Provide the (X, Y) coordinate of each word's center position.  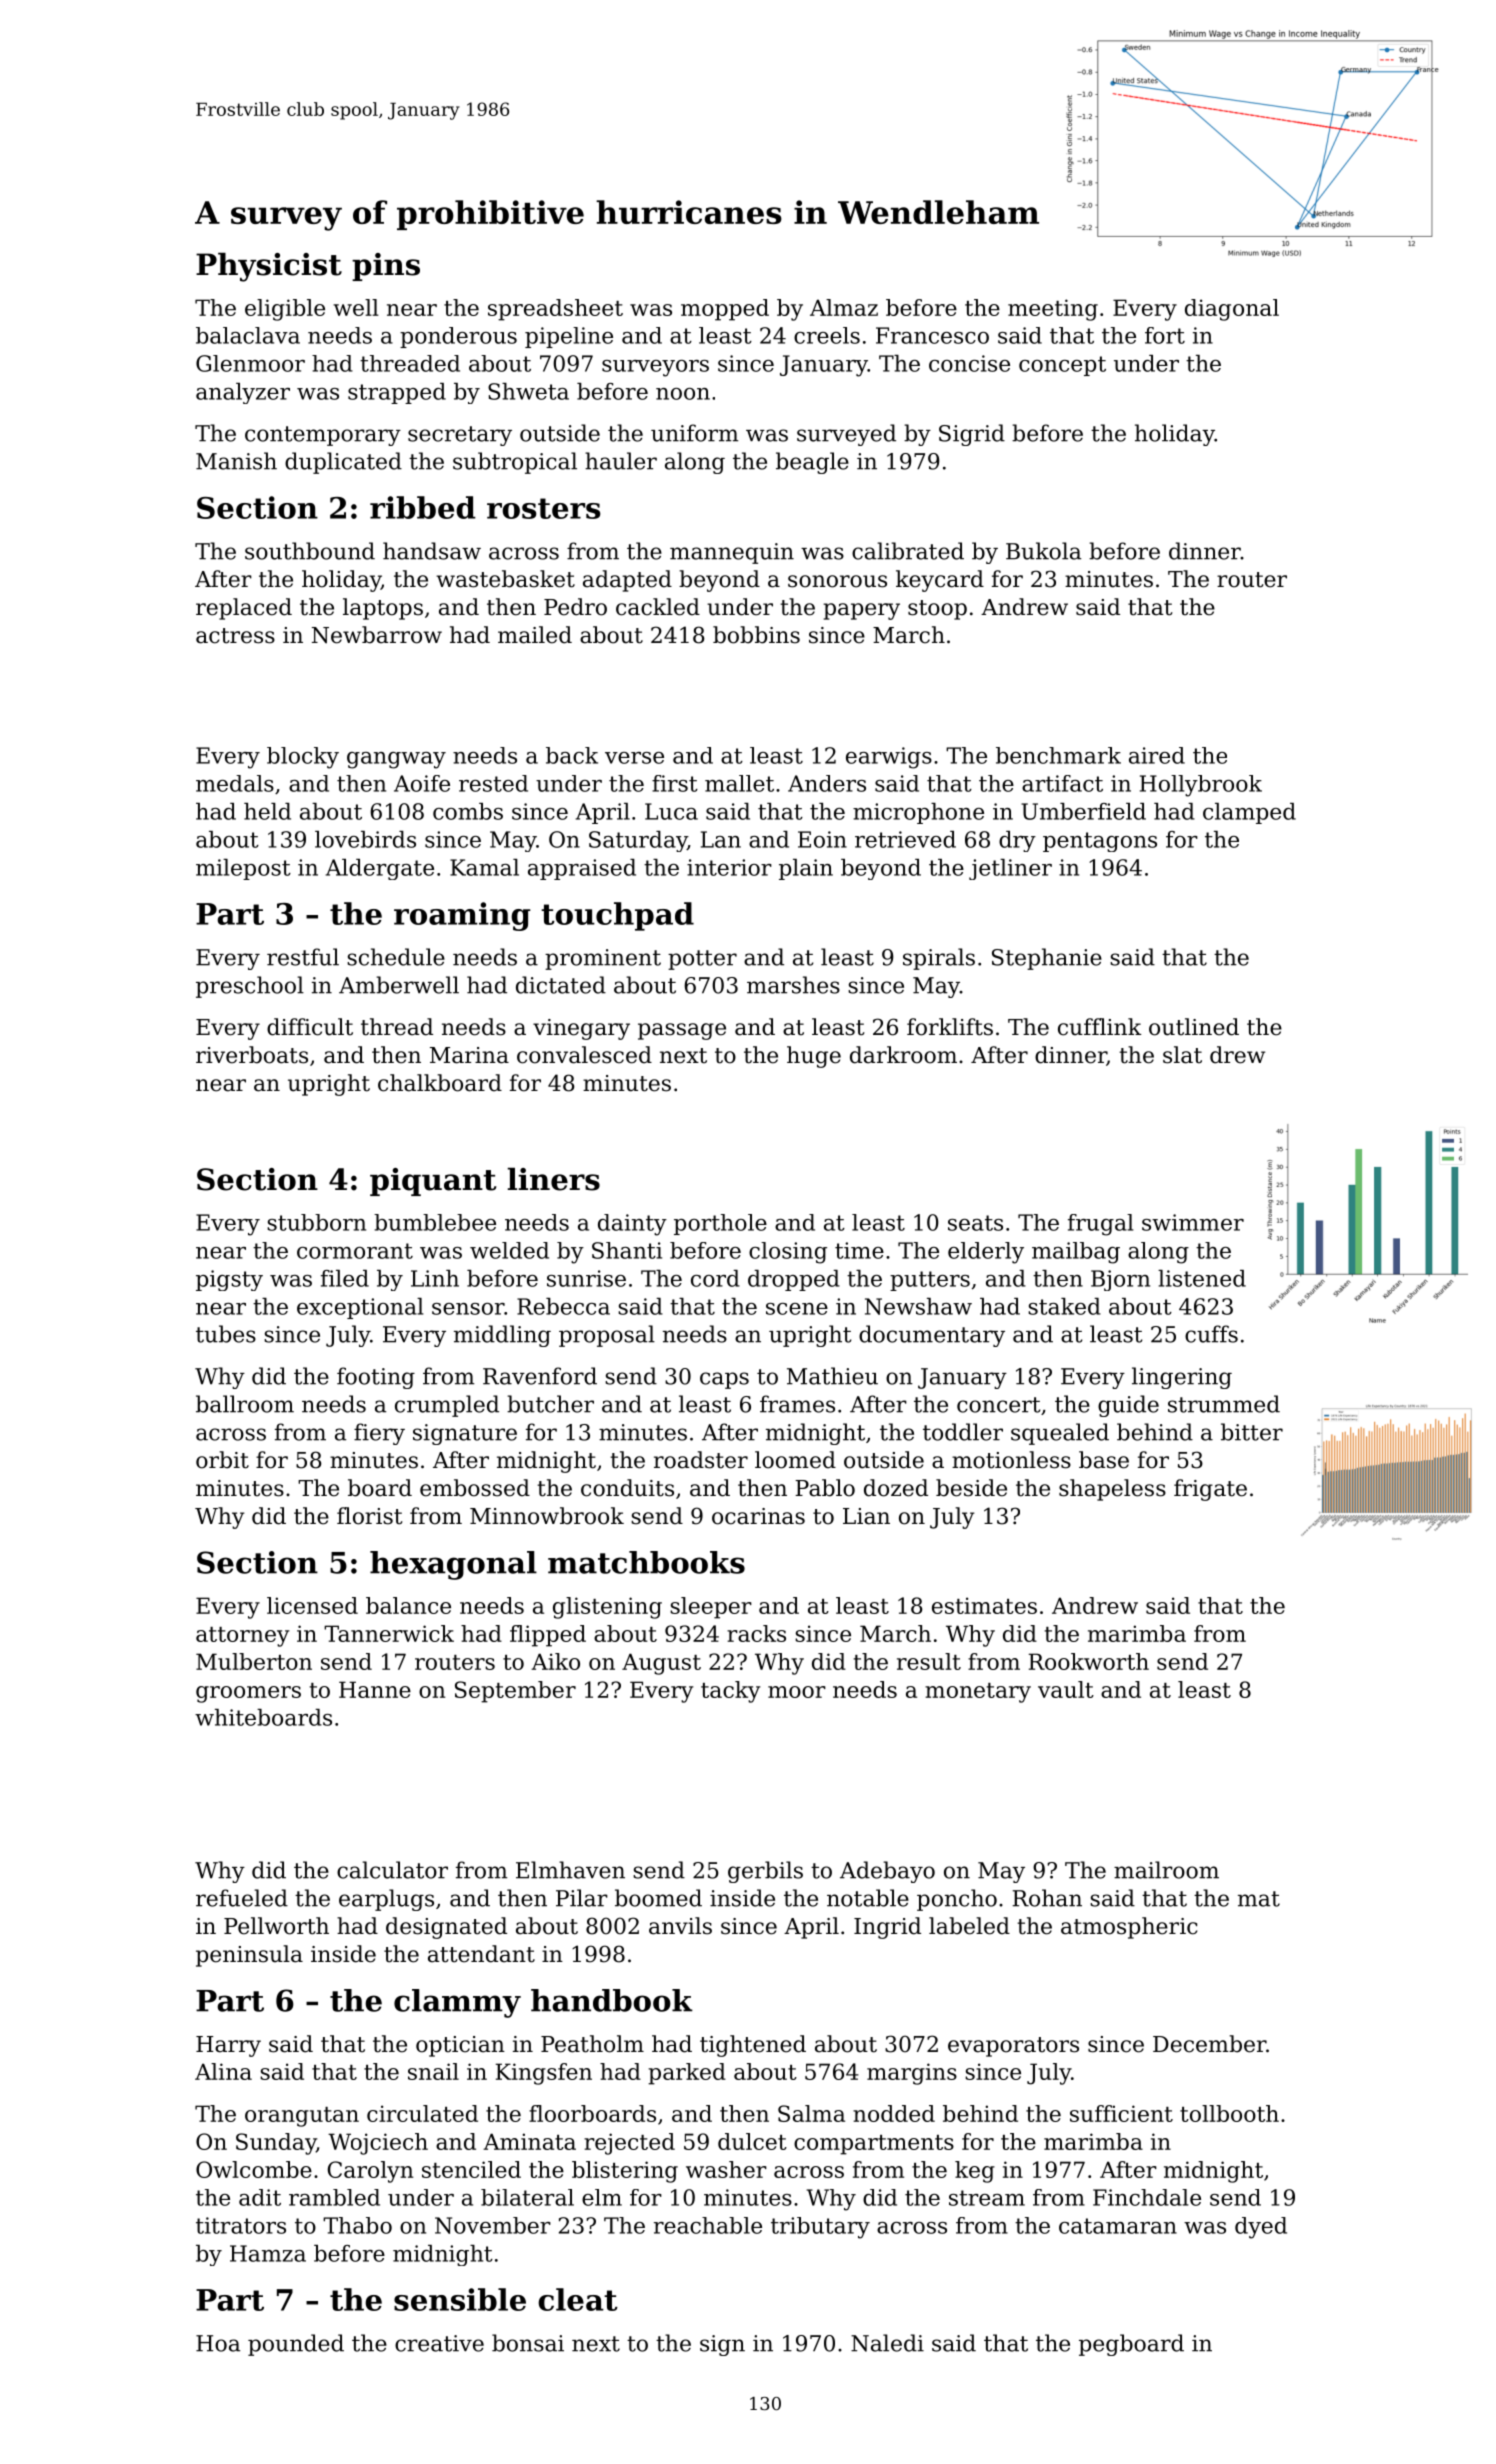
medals (235, 783)
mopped (725, 310)
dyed (1261, 2228)
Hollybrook (1201, 786)
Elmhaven (570, 1870)
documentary (932, 1336)
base (1104, 1460)
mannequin (732, 553)
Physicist (269, 267)
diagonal (1232, 310)
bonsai (528, 2343)
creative (439, 2343)
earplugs (386, 1900)
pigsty (229, 1280)
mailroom (1166, 1870)
